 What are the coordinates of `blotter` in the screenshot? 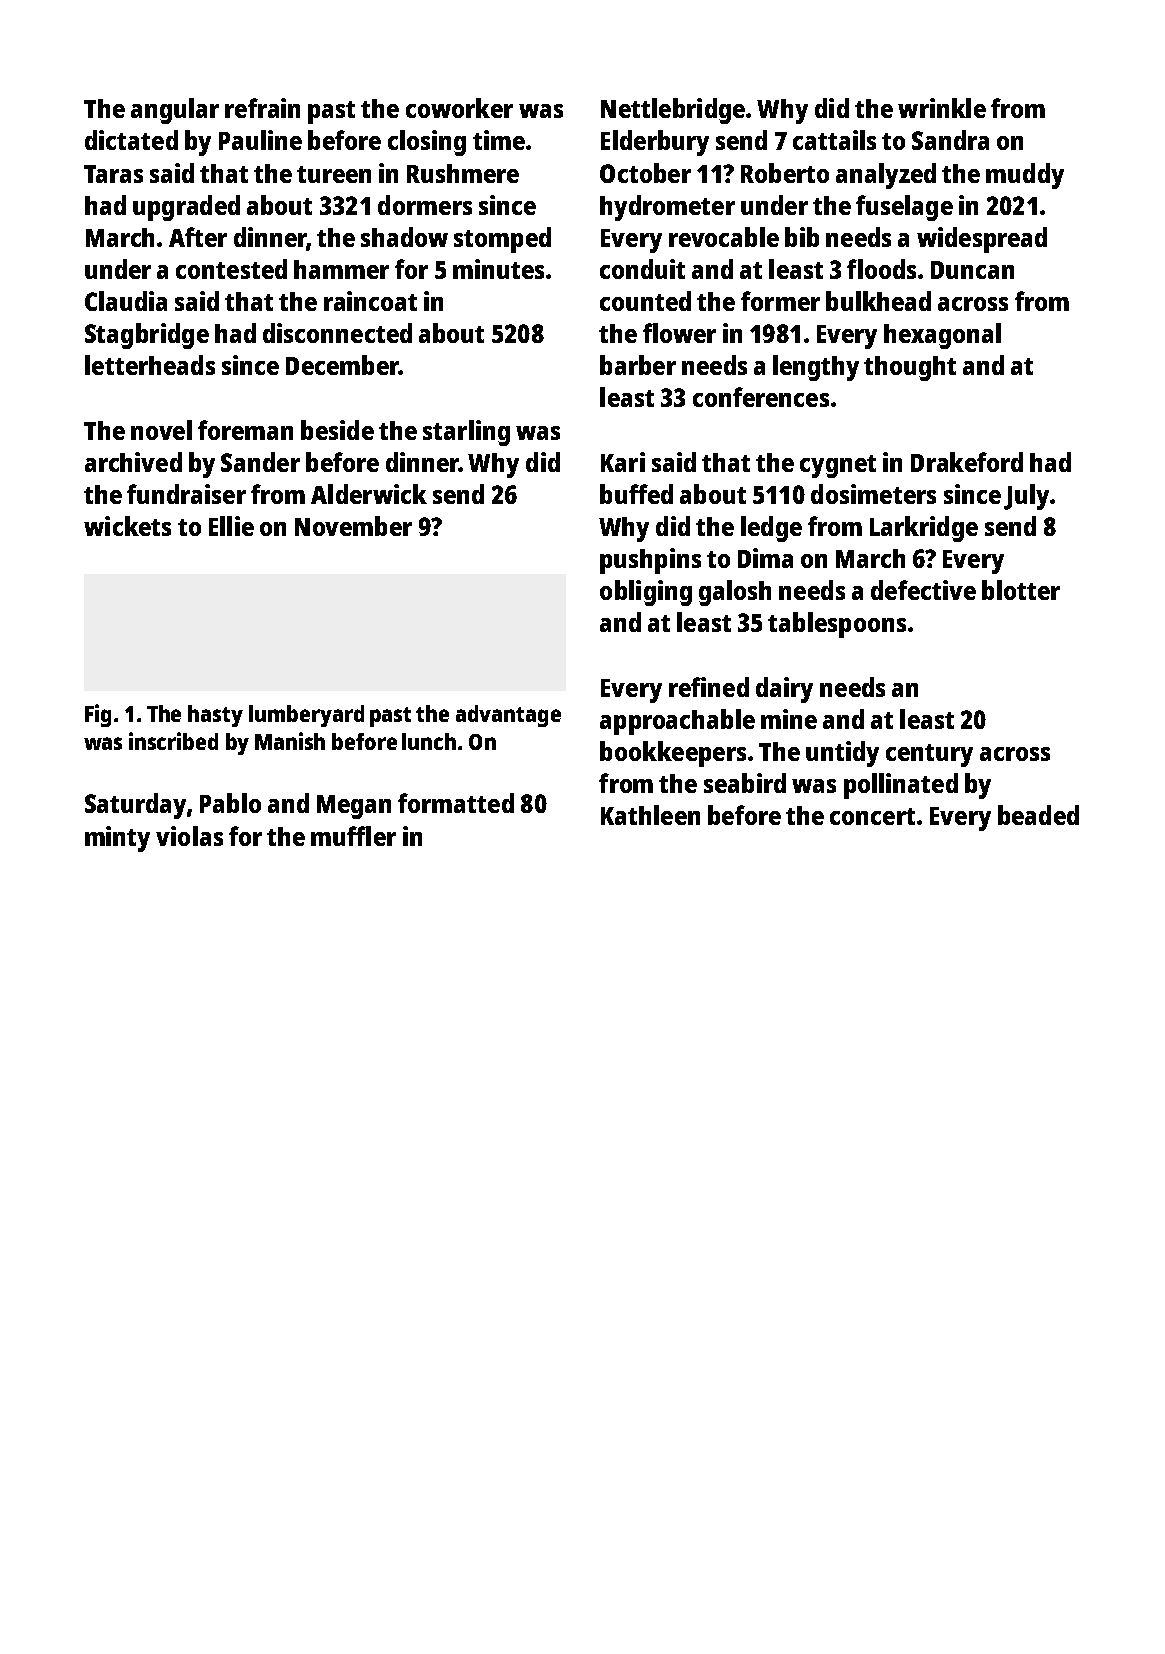 It's located at (1021, 590).
